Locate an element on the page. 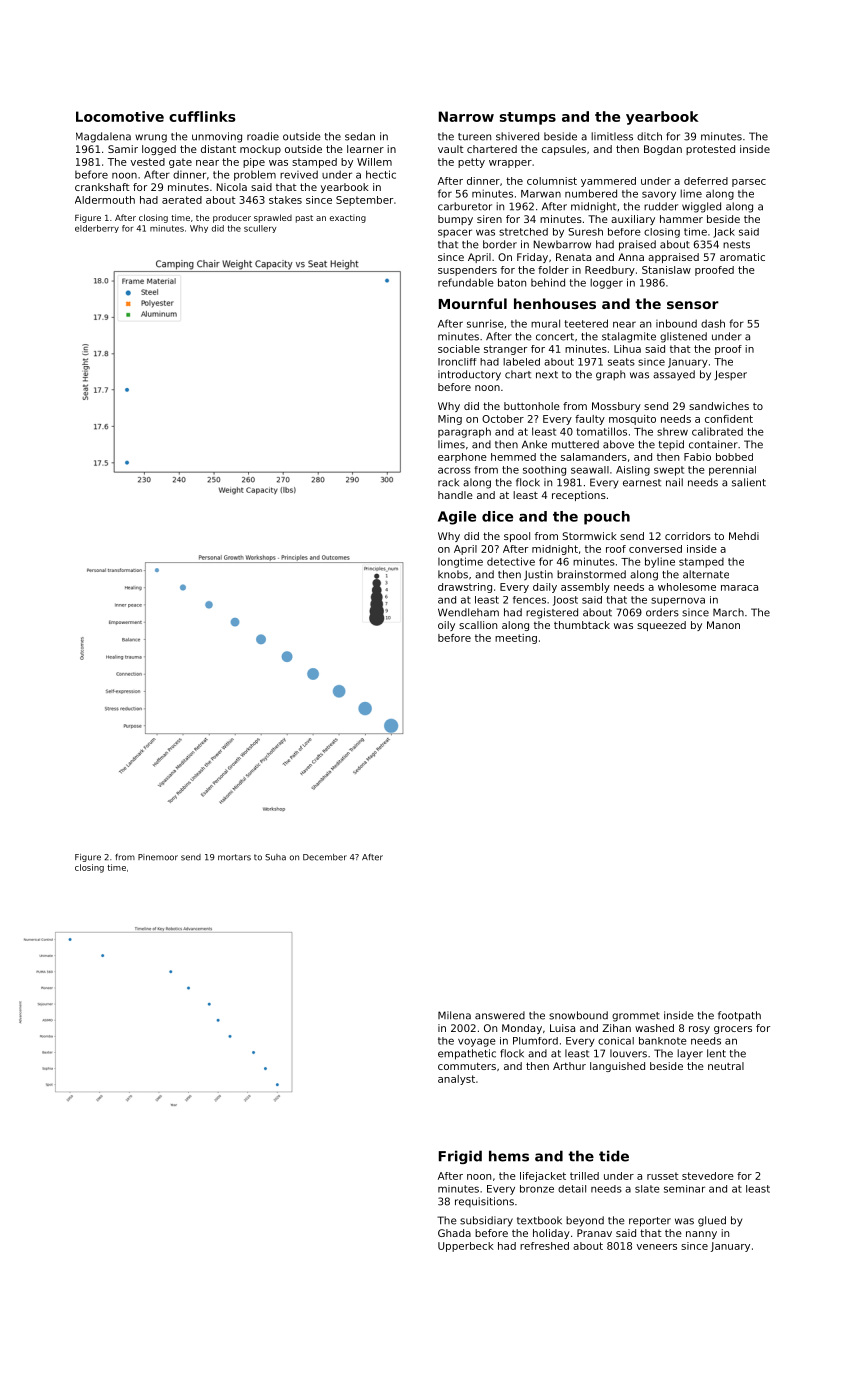 The image size is (849, 1400). Pinemoor is located at coordinates (158, 857).
